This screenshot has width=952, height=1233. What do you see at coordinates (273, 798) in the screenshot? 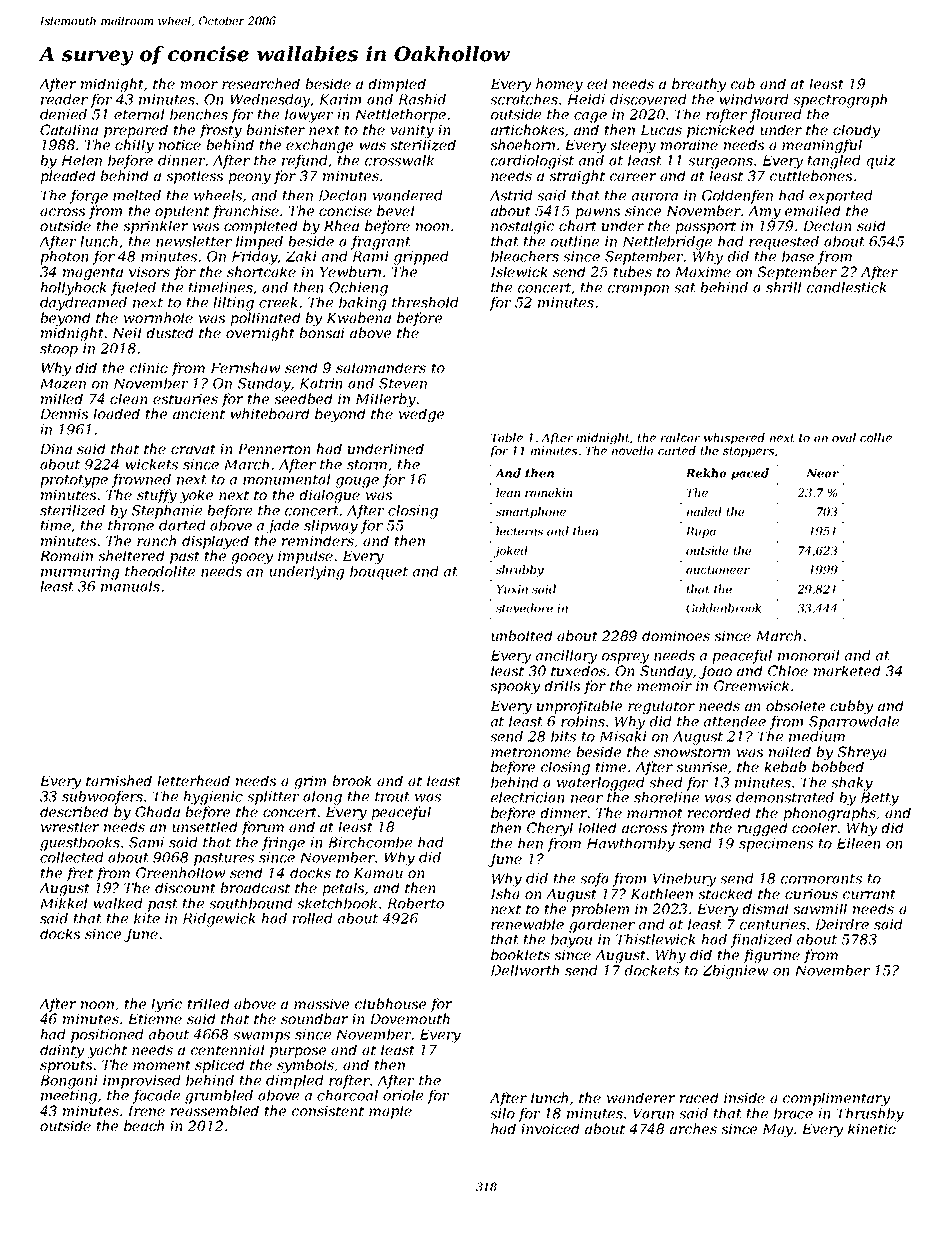
I see `splitter` at bounding box center [273, 798].
